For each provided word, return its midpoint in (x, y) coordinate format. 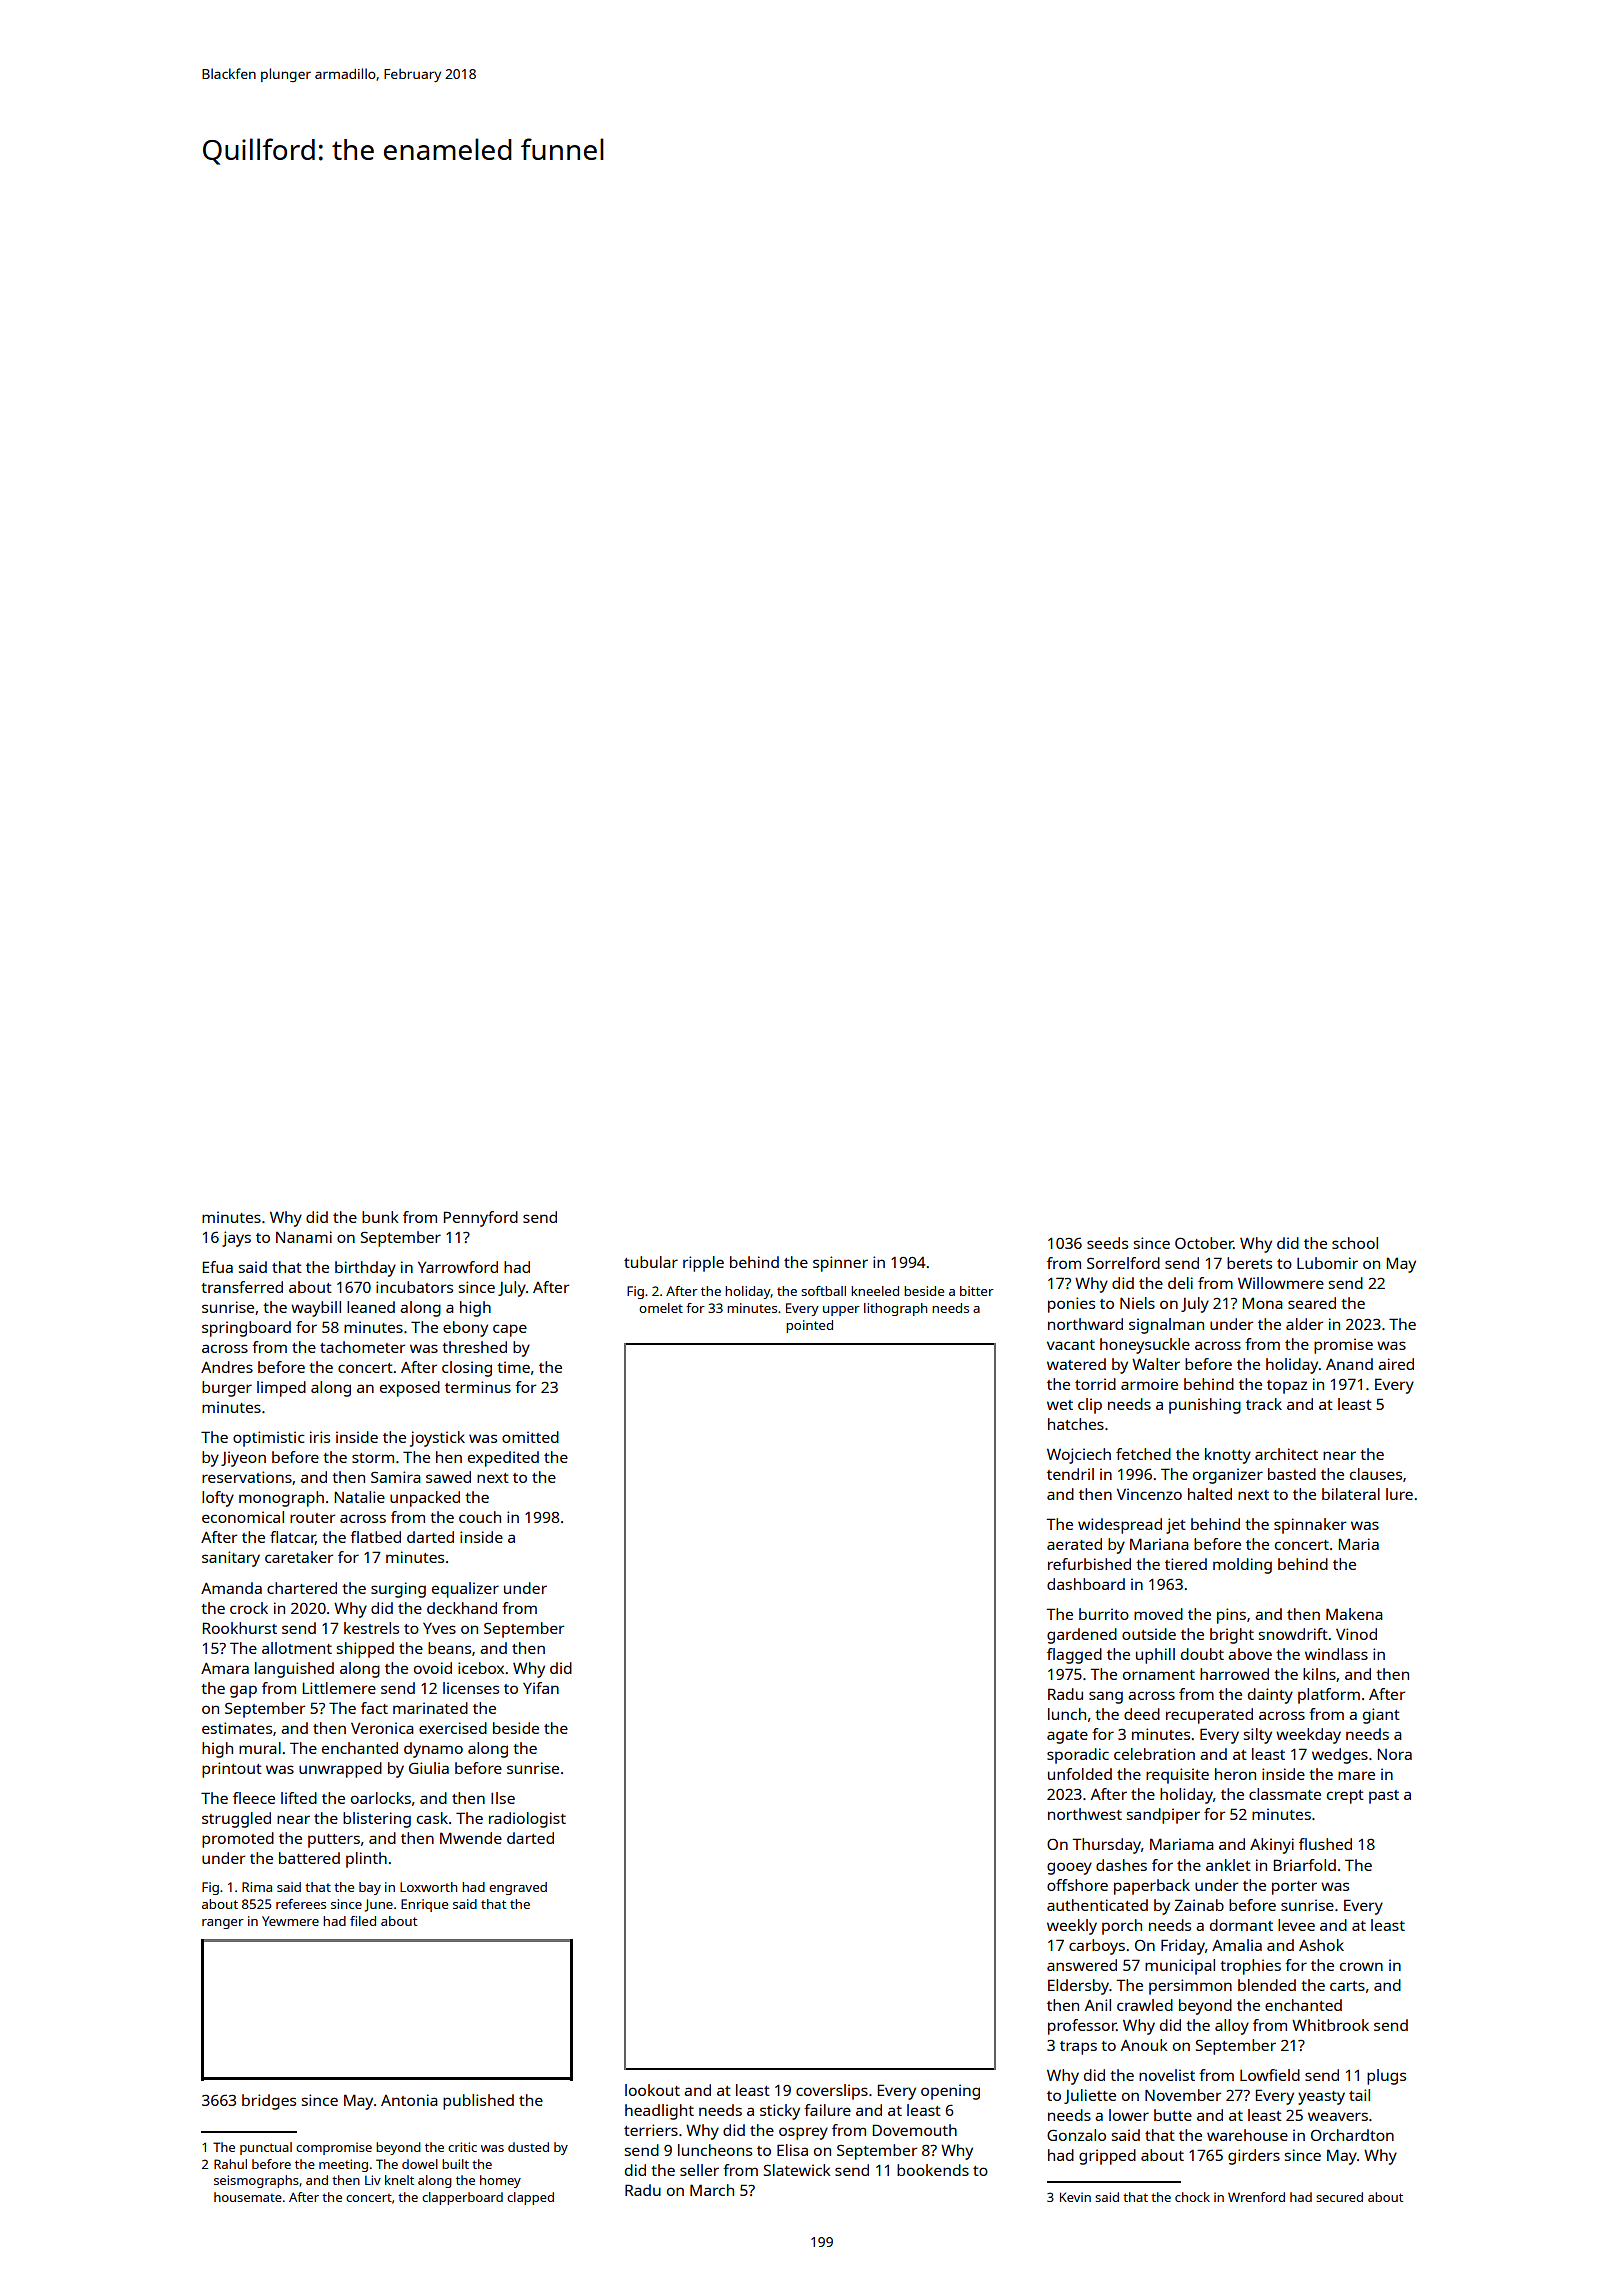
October (1204, 1243)
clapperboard (462, 2198)
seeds (1107, 1243)
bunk (380, 1217)
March (712, 2190)
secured (1339, 2197)
